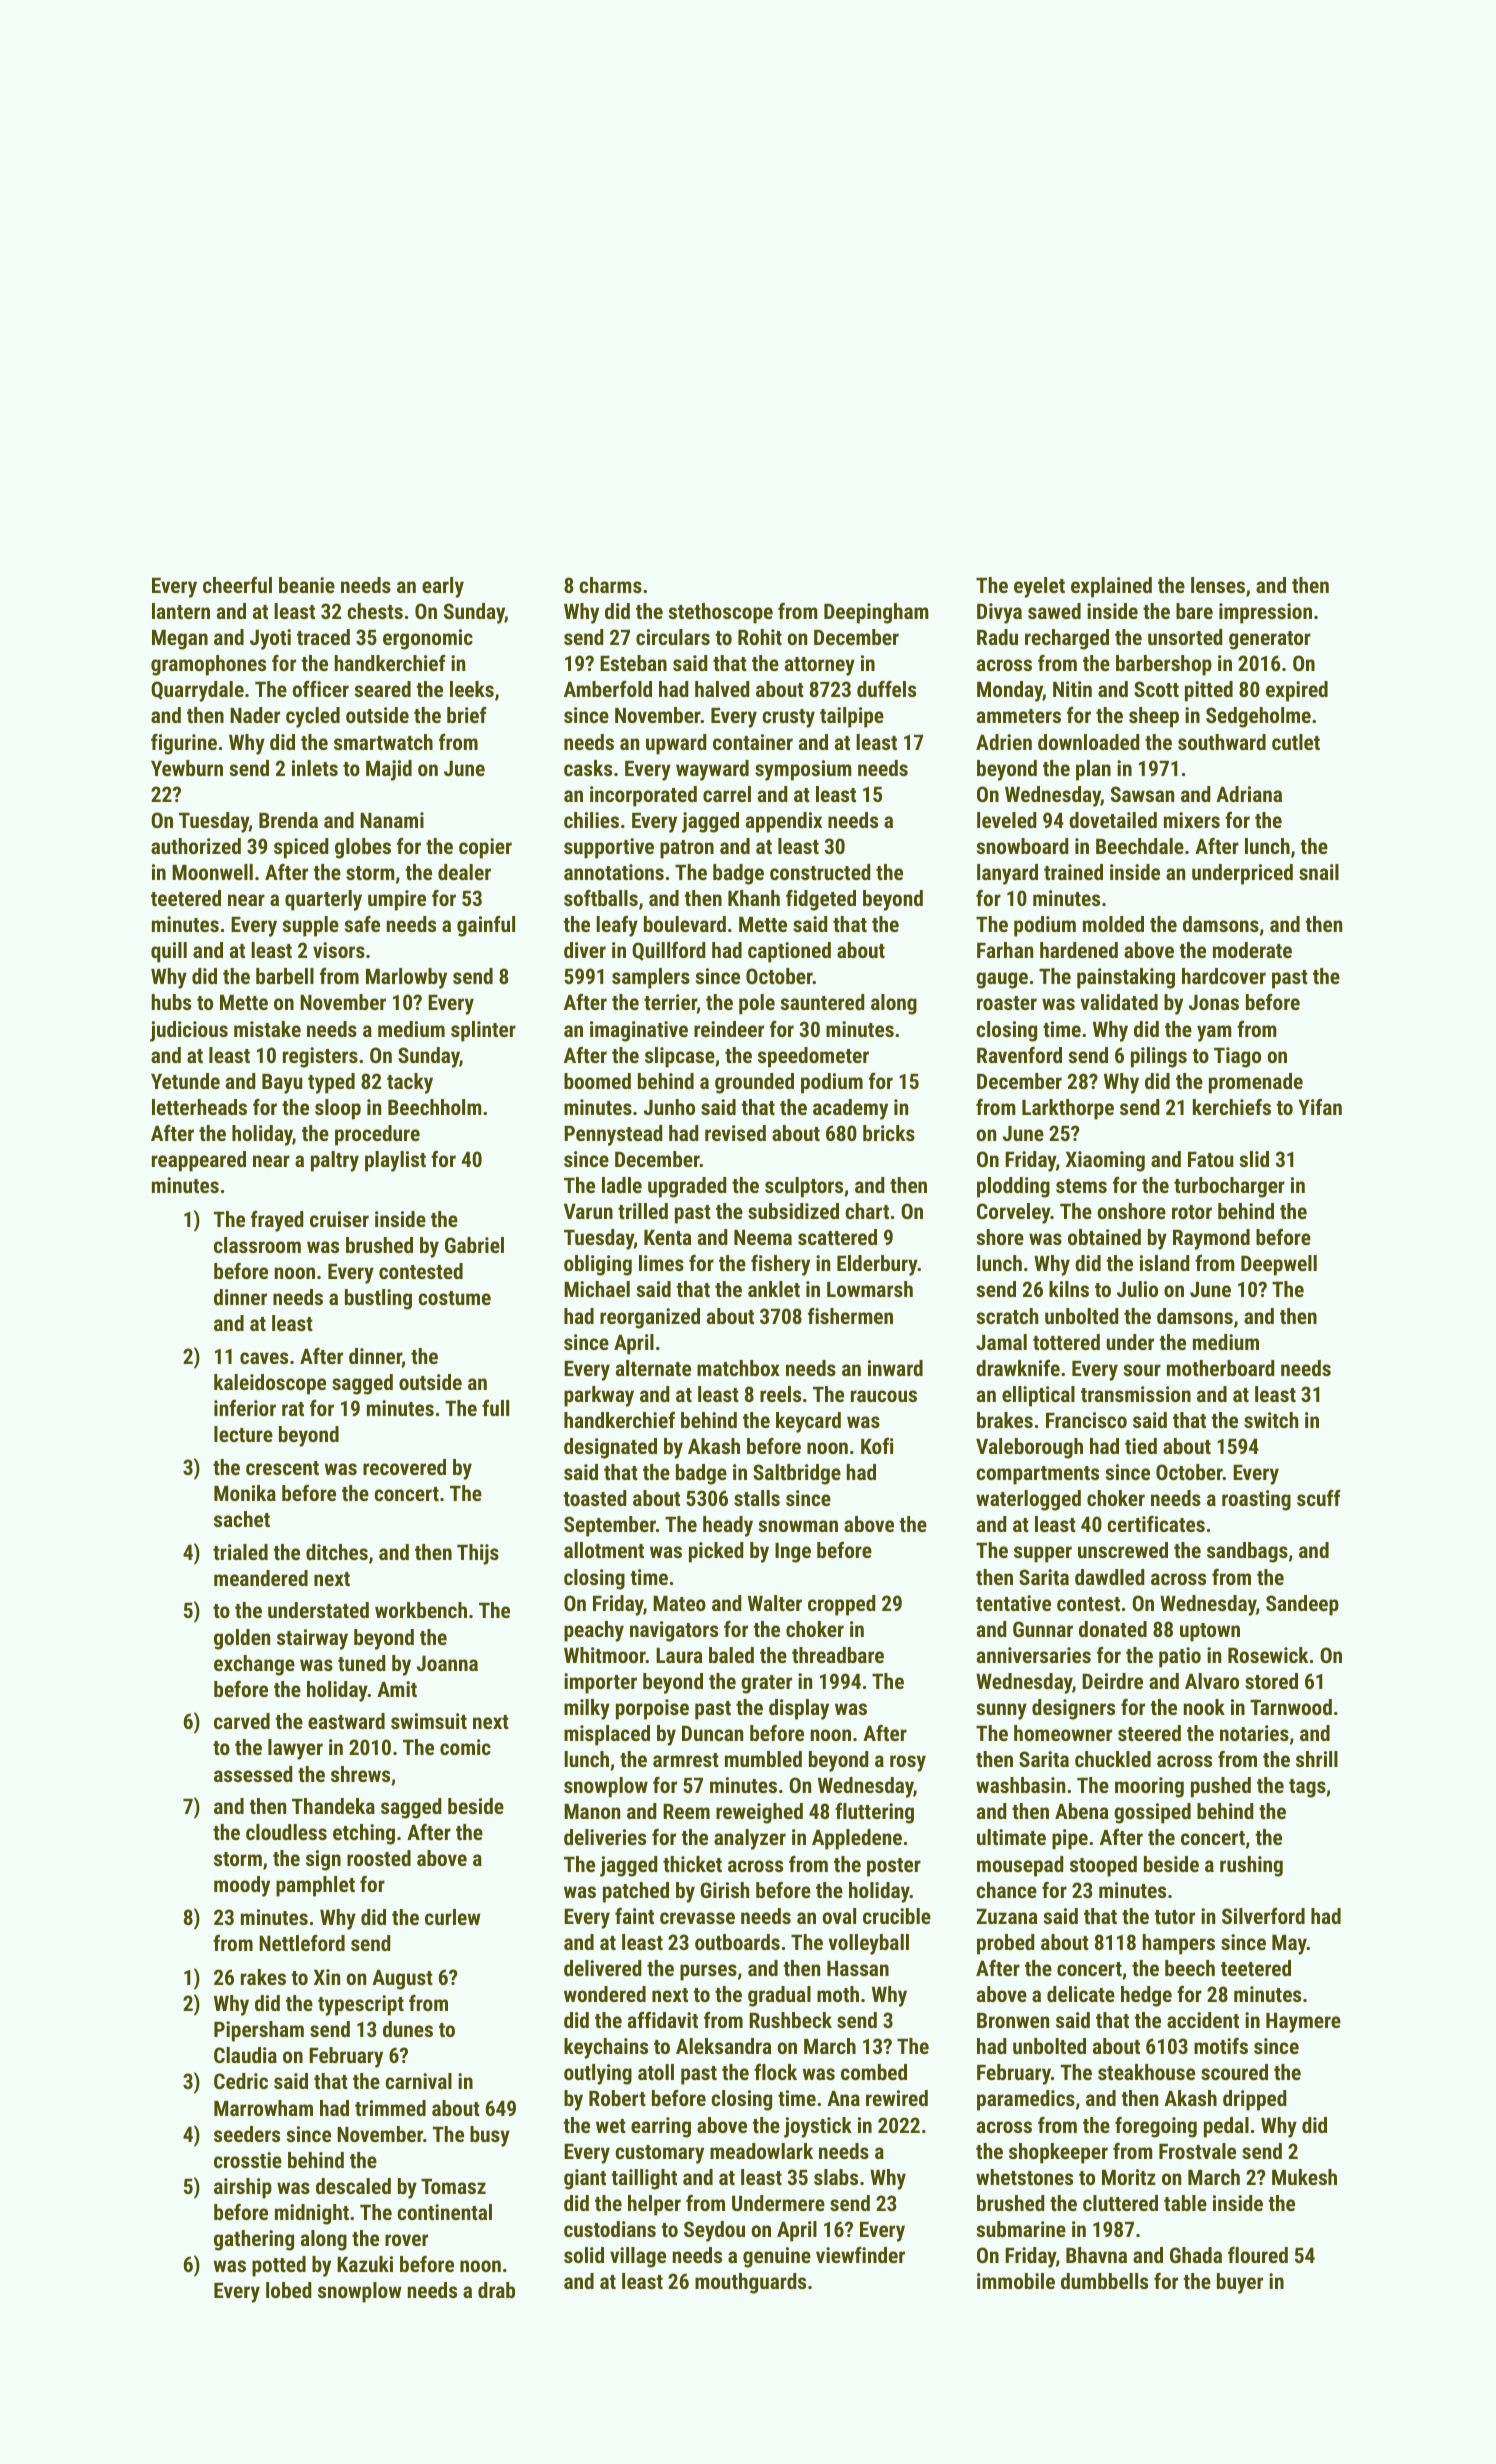  What do you see at coordinates (1112, 1681) in the screenshot?
I see `Deirdre` at bounding box center [1112, 1681].
